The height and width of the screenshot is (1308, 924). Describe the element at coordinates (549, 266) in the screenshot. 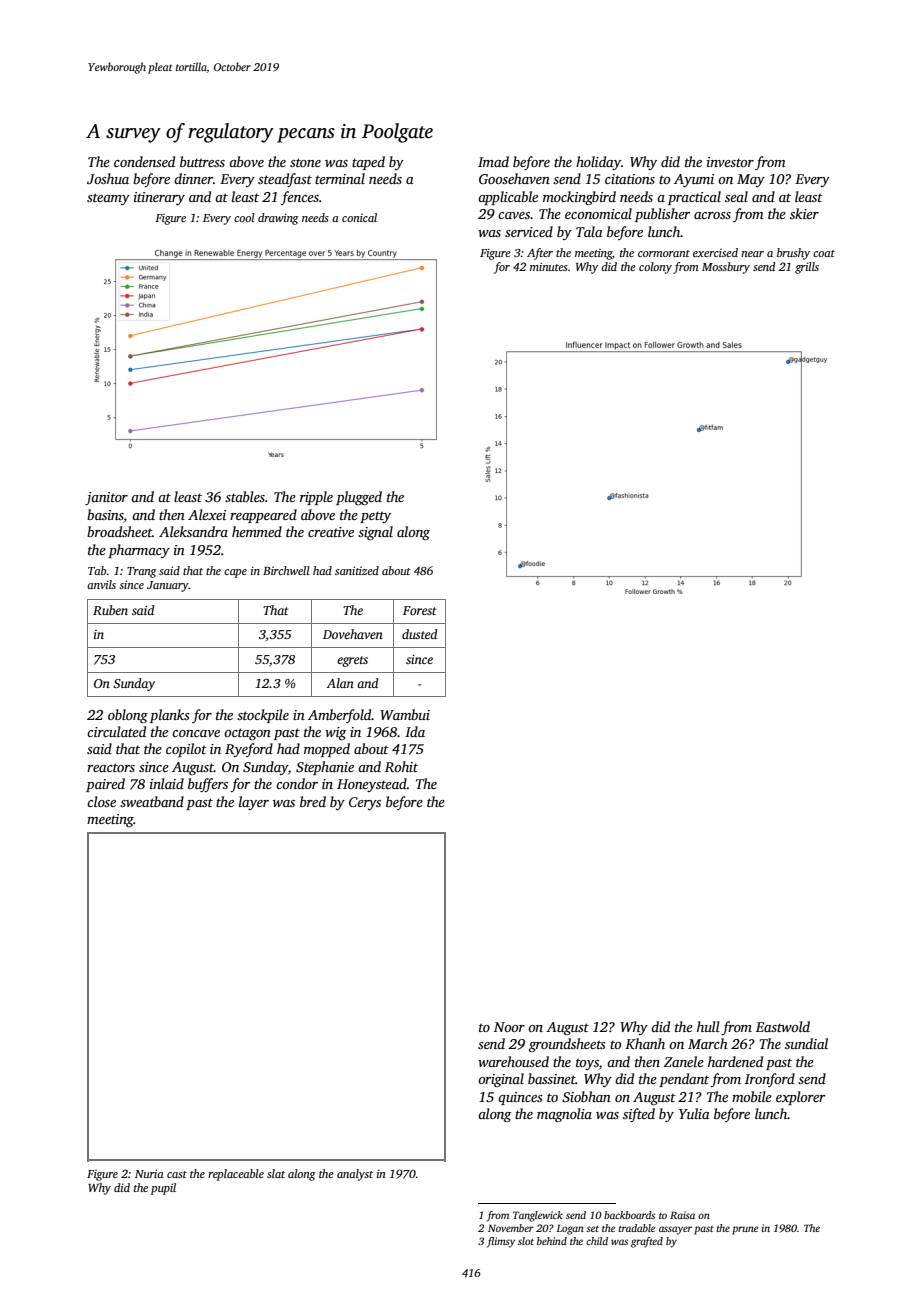

I see `minutes` at that location.
